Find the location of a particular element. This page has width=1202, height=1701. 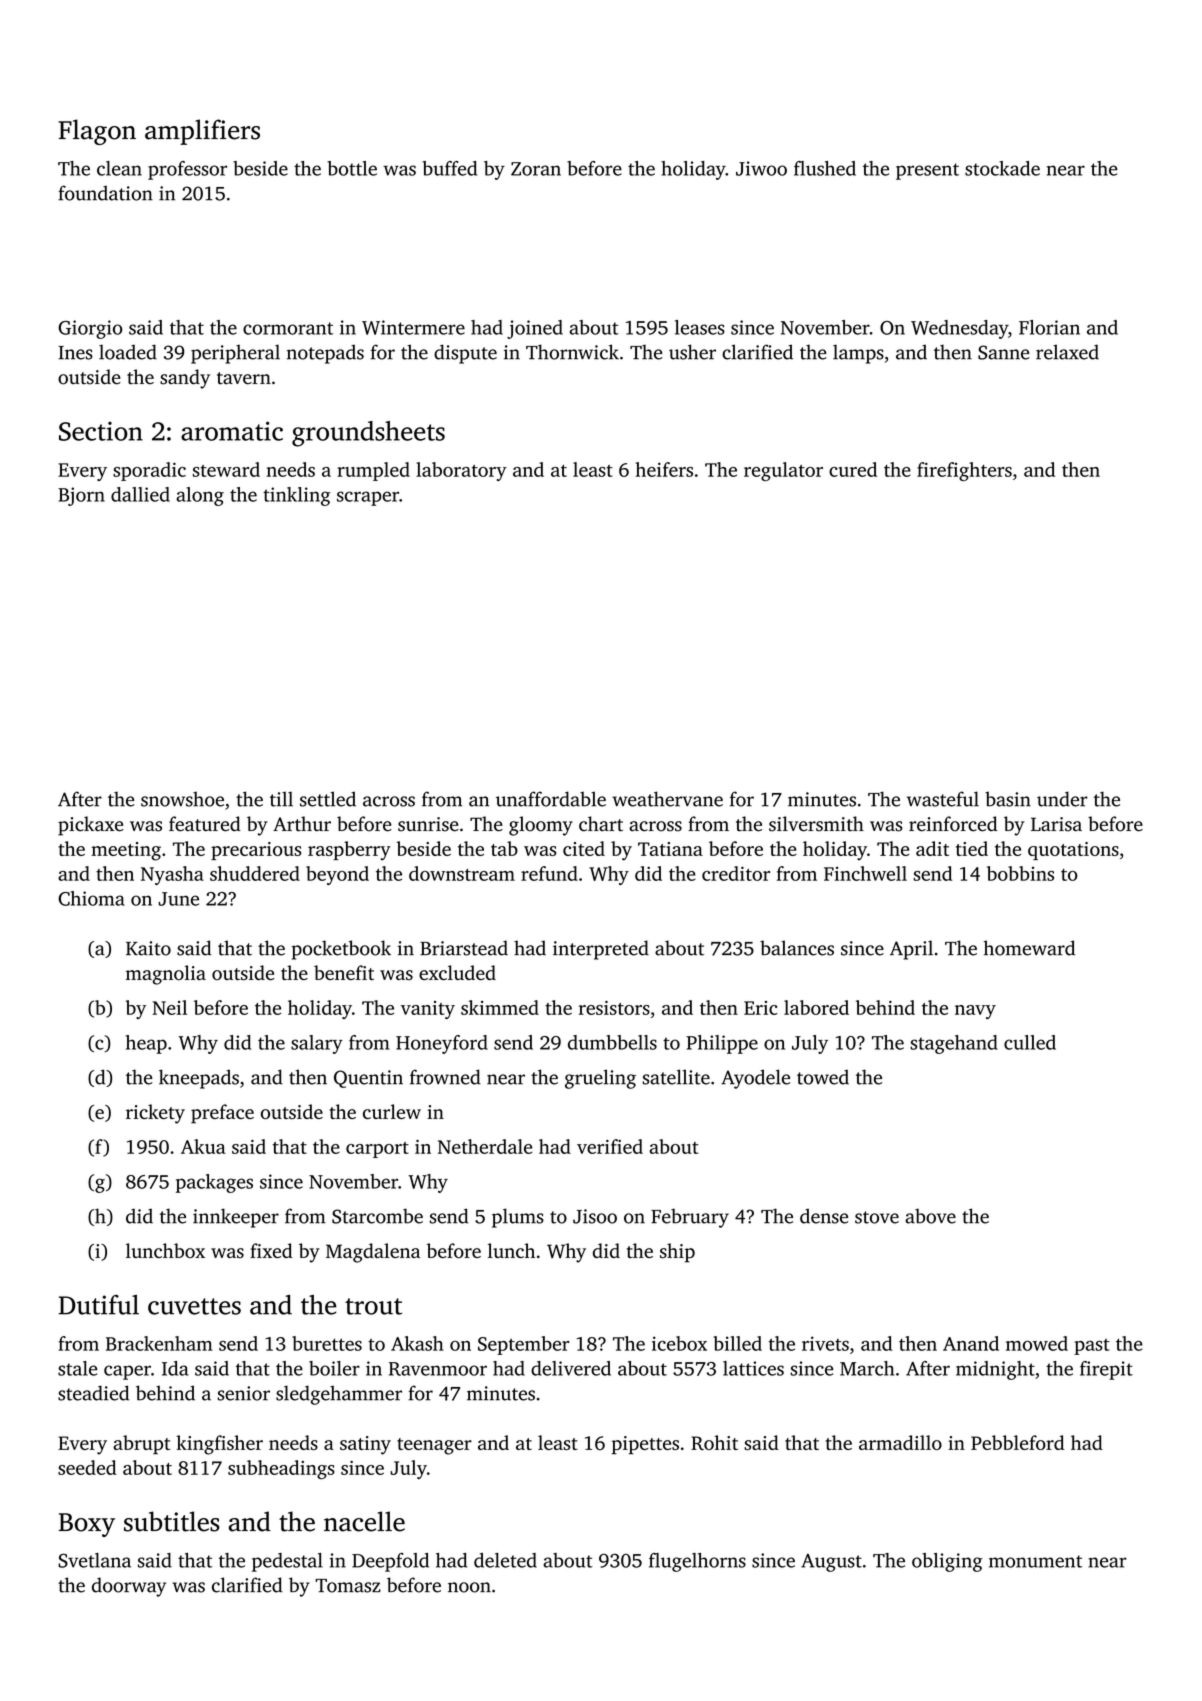

obliging is located at coordinates (947, 1562).
